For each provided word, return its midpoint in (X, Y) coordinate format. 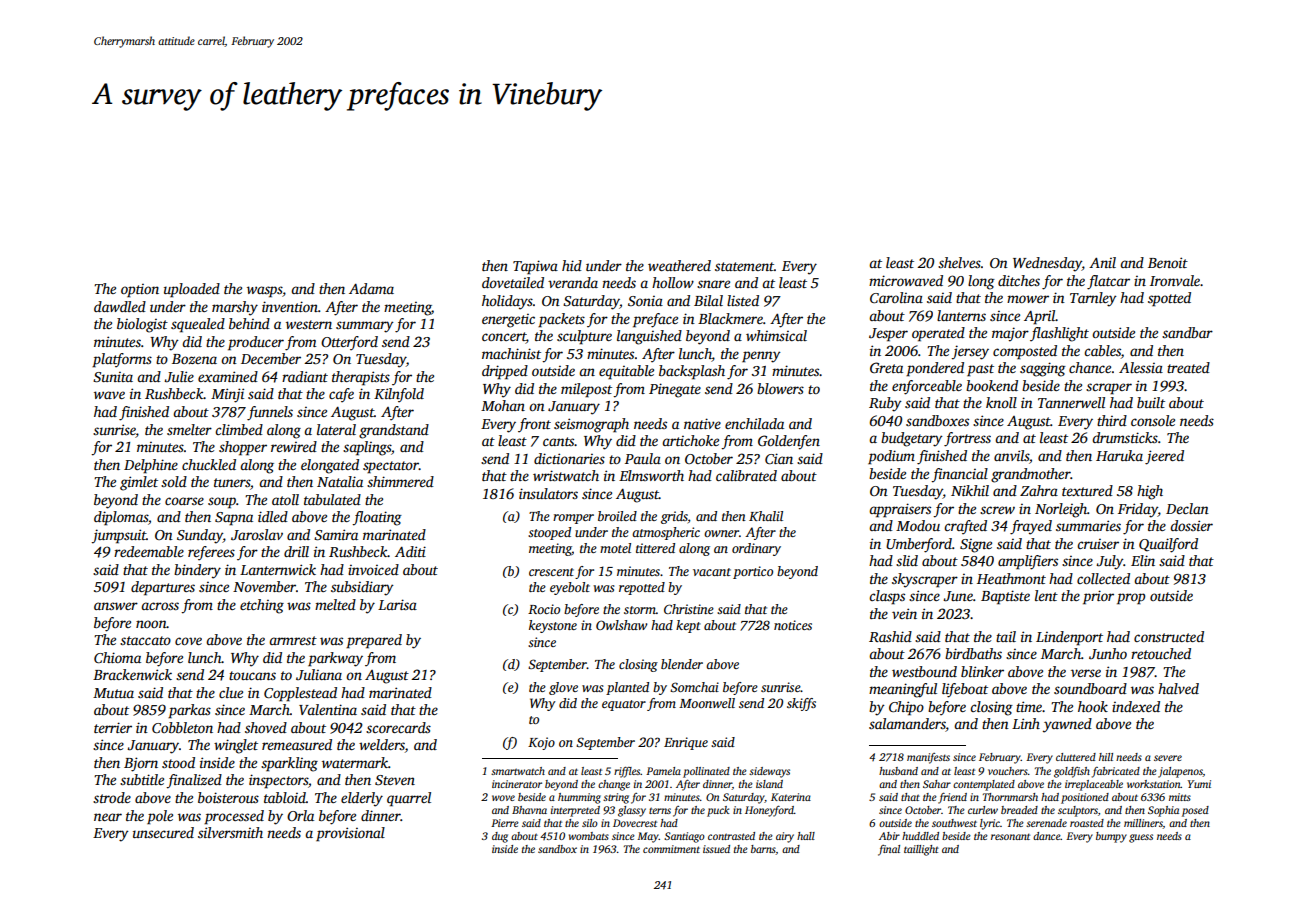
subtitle (142, 779)
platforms (122, 360)
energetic (508, 321)
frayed (1031, 527)
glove (563, 688)
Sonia (645, 301)
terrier (113, 727)
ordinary (756, 549)
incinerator (517, 784)
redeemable (149, 551)
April (1040, 317)
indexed (1136, 706)
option (140, 291)
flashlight (1059, 334)
